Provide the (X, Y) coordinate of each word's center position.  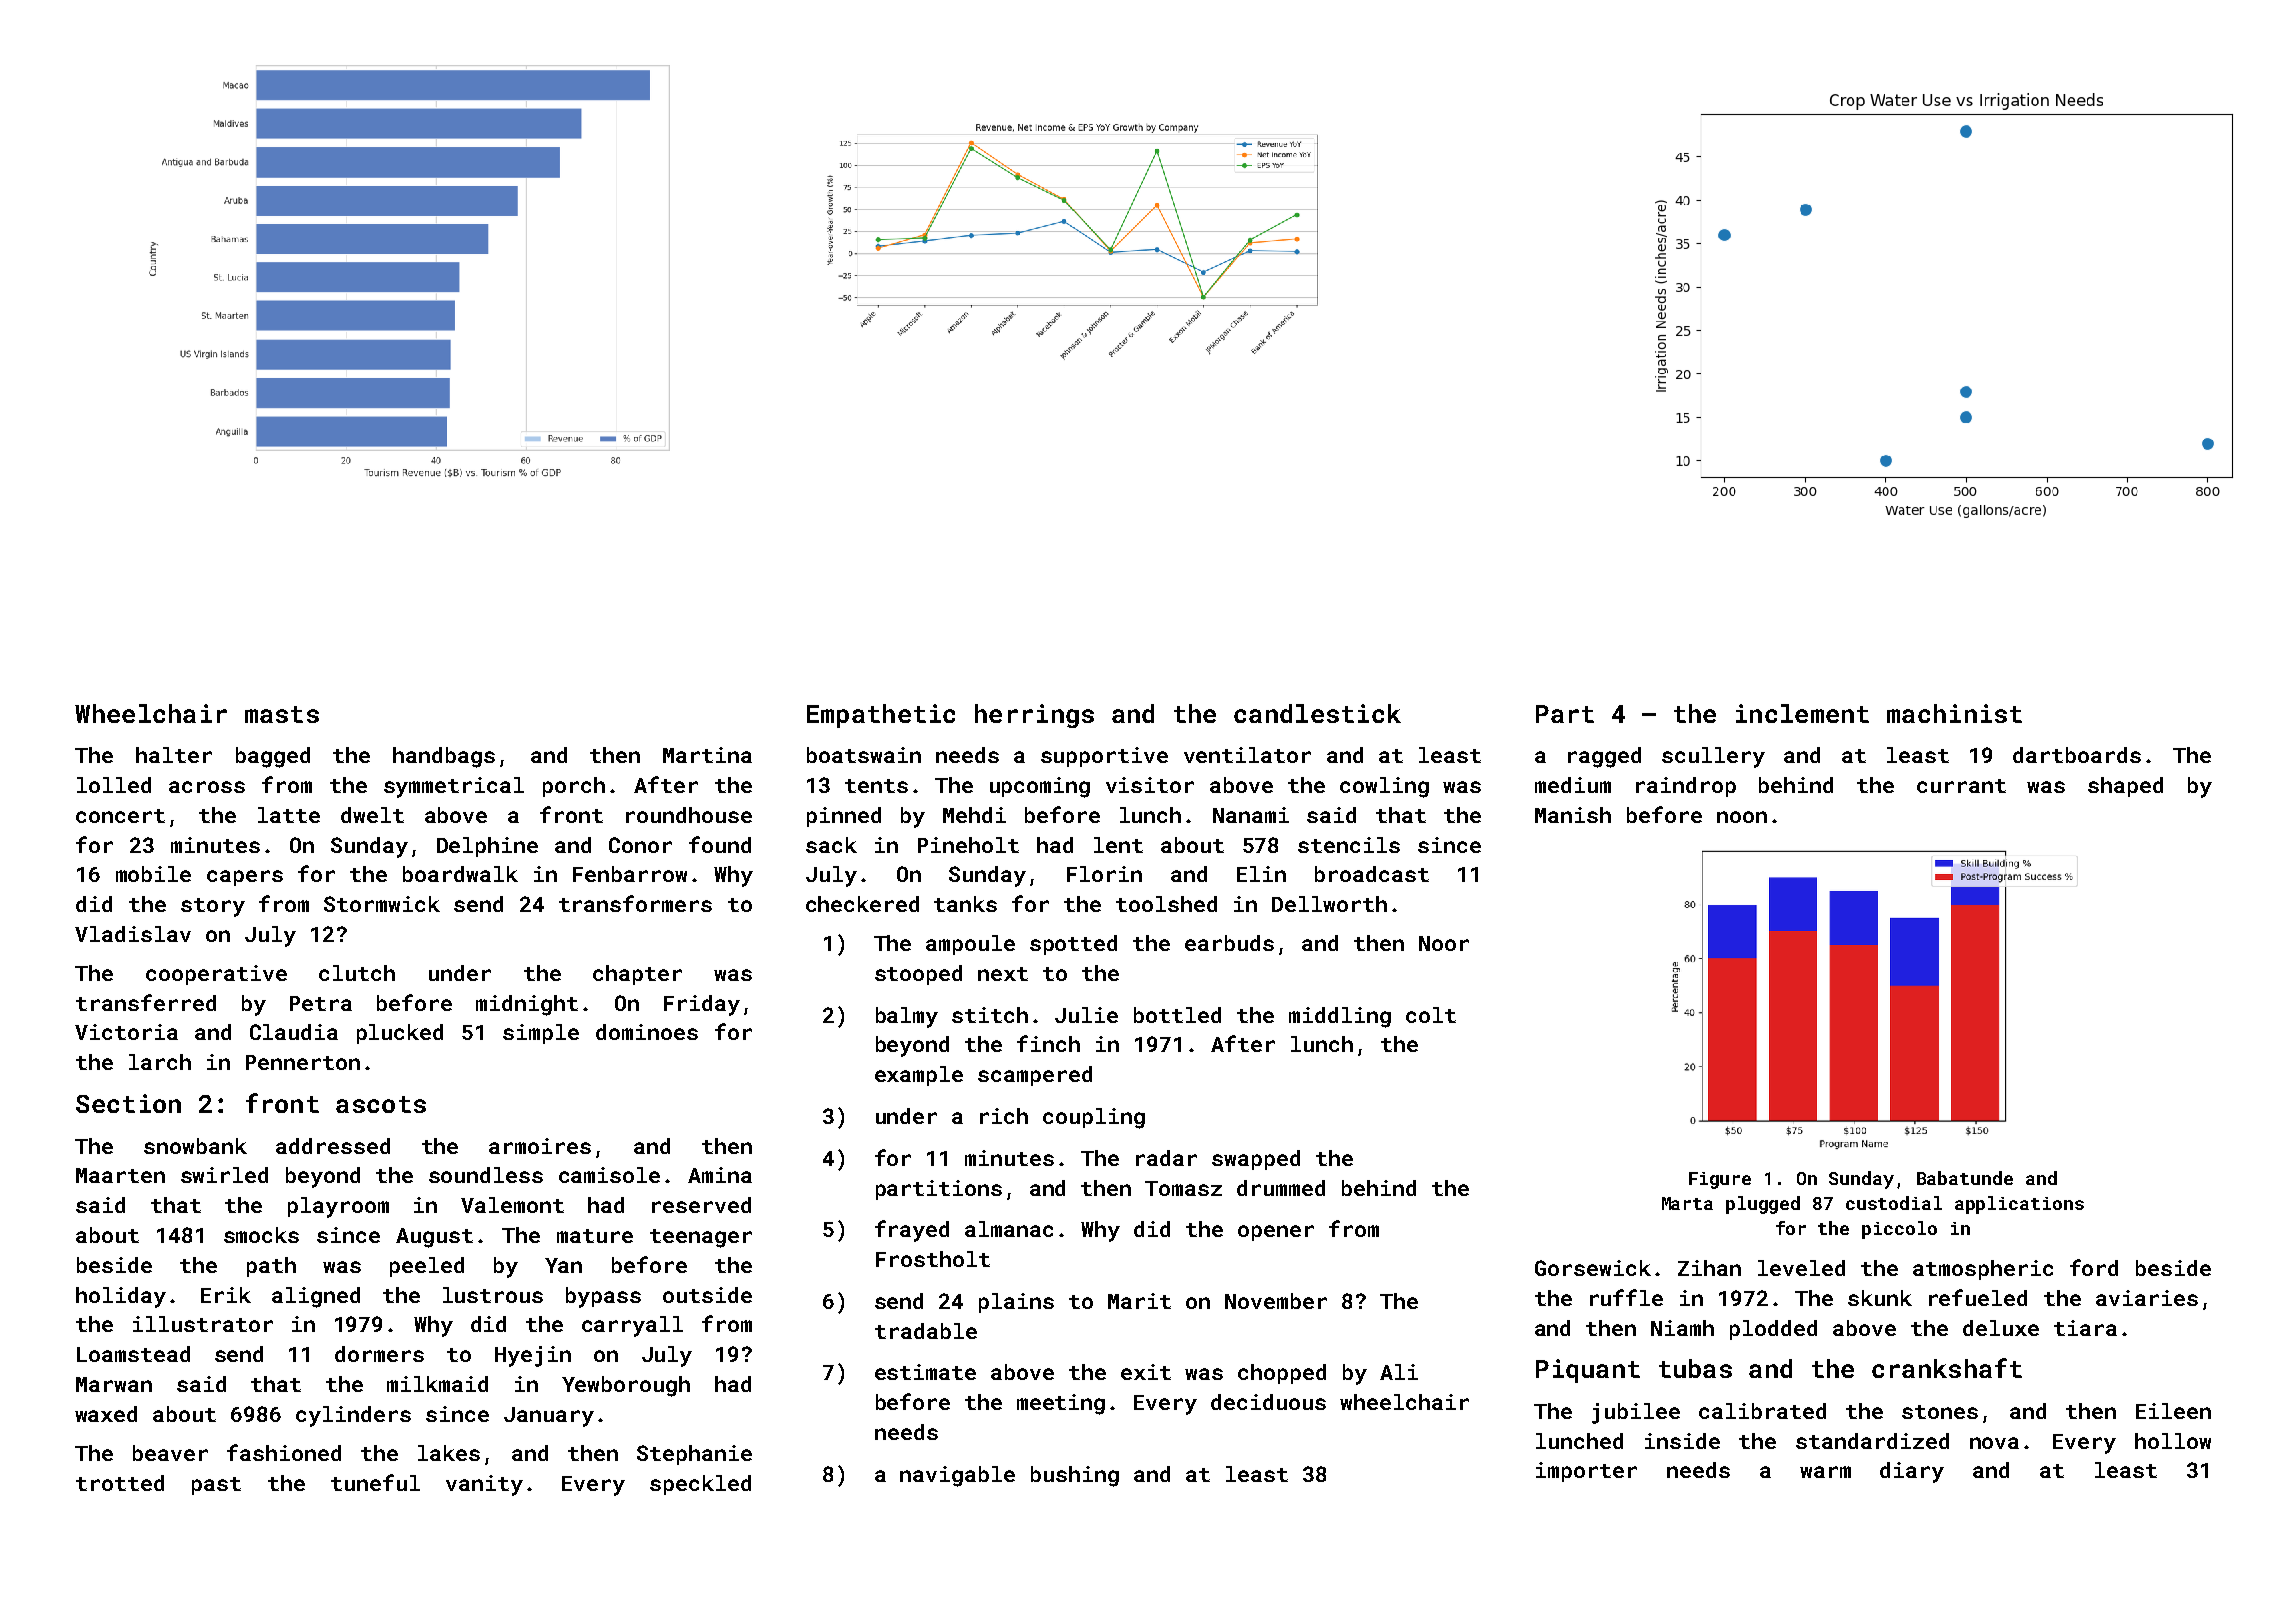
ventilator (1247, 755)
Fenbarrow (630, 874)
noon (1742, 817)
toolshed (1166, 904)
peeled (427, 1267)
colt (1431, 1015)
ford (2094, 1267)
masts (282, 714)
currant (1961, 786)
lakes (449, 1453)
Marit (1139, 1301)
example (919, 1076)
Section (128, 1103)
